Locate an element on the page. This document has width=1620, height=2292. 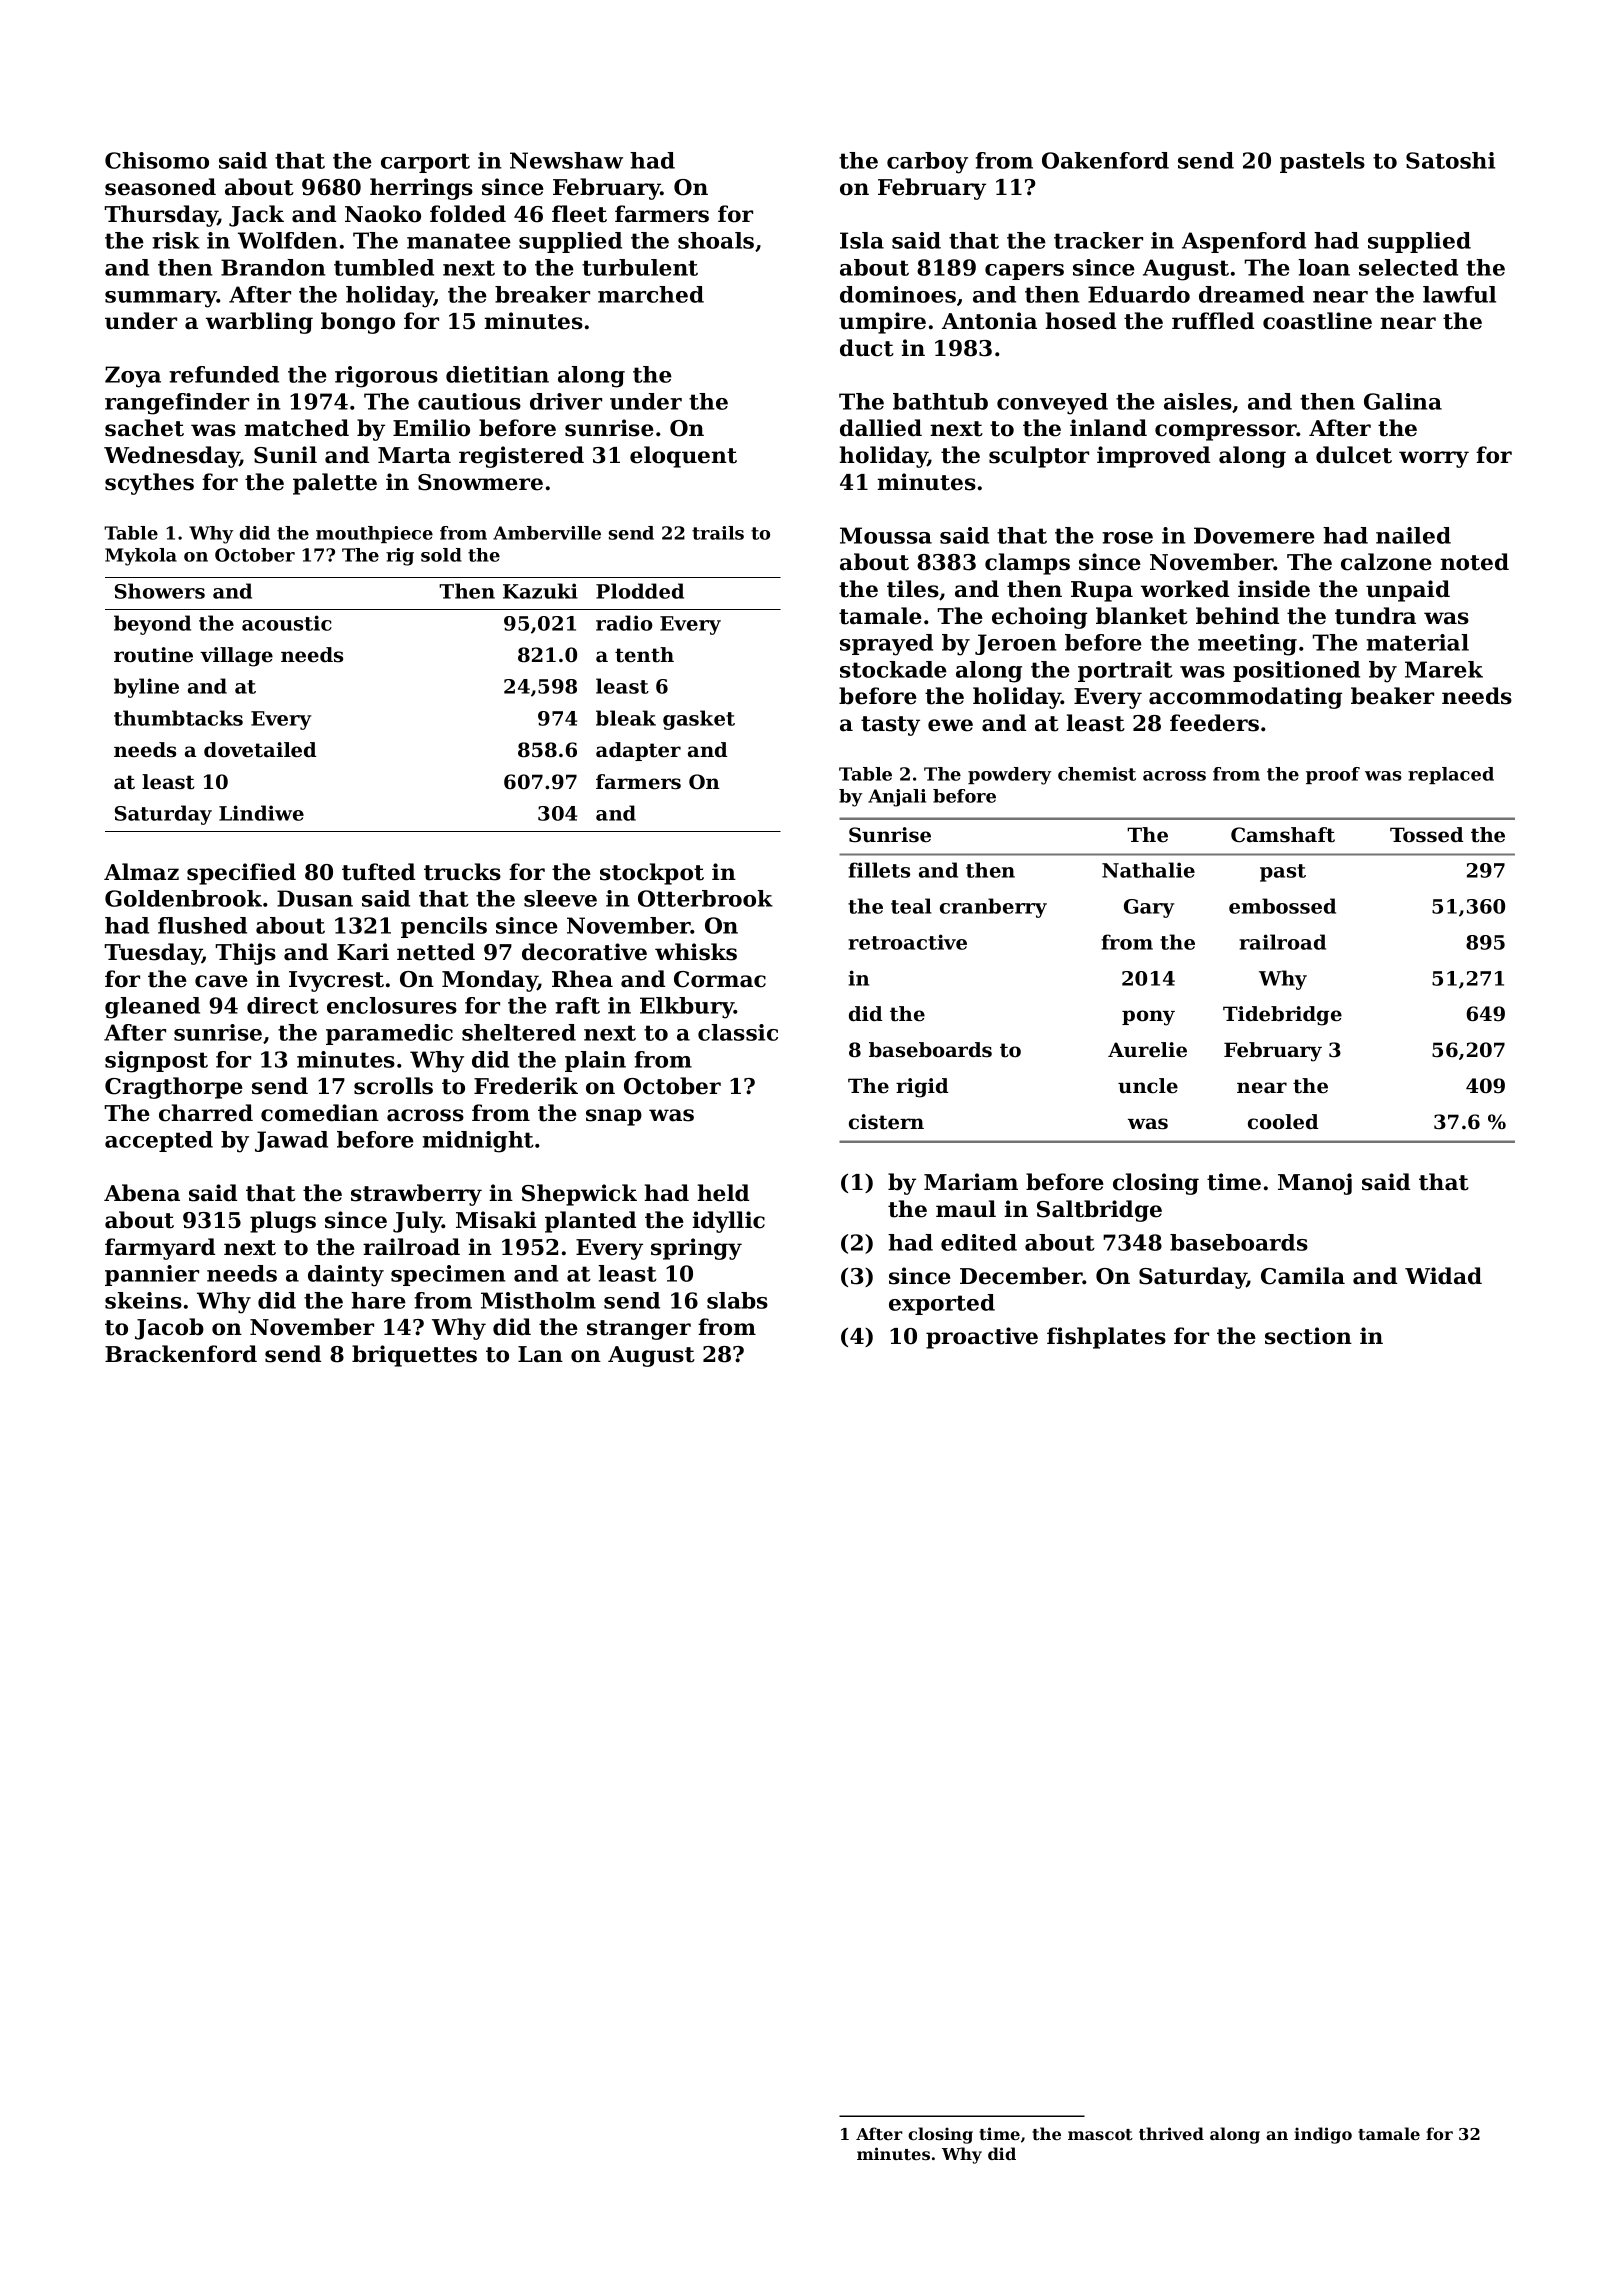
routine is located at coordinates (153, 655).
